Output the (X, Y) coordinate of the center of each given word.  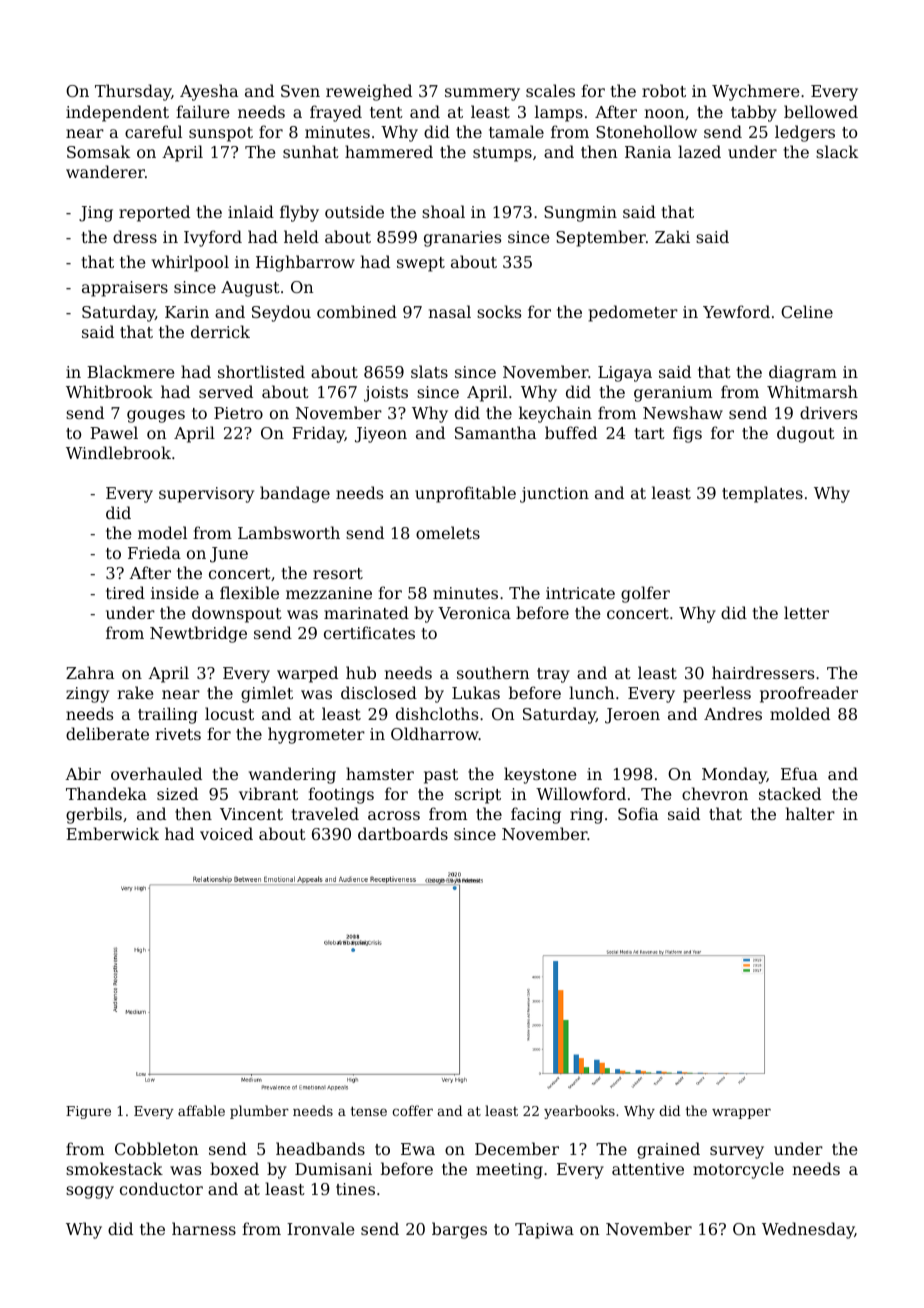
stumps (502, 154)
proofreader (809, 694)
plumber (259, 1112)
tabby (754, 113)
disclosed (379, 692)
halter (810, 813)
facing (536, 815)
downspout (237, 614)
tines (355, 1189)
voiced (226, 833)
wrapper (741, 1113)
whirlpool (190, 263)
